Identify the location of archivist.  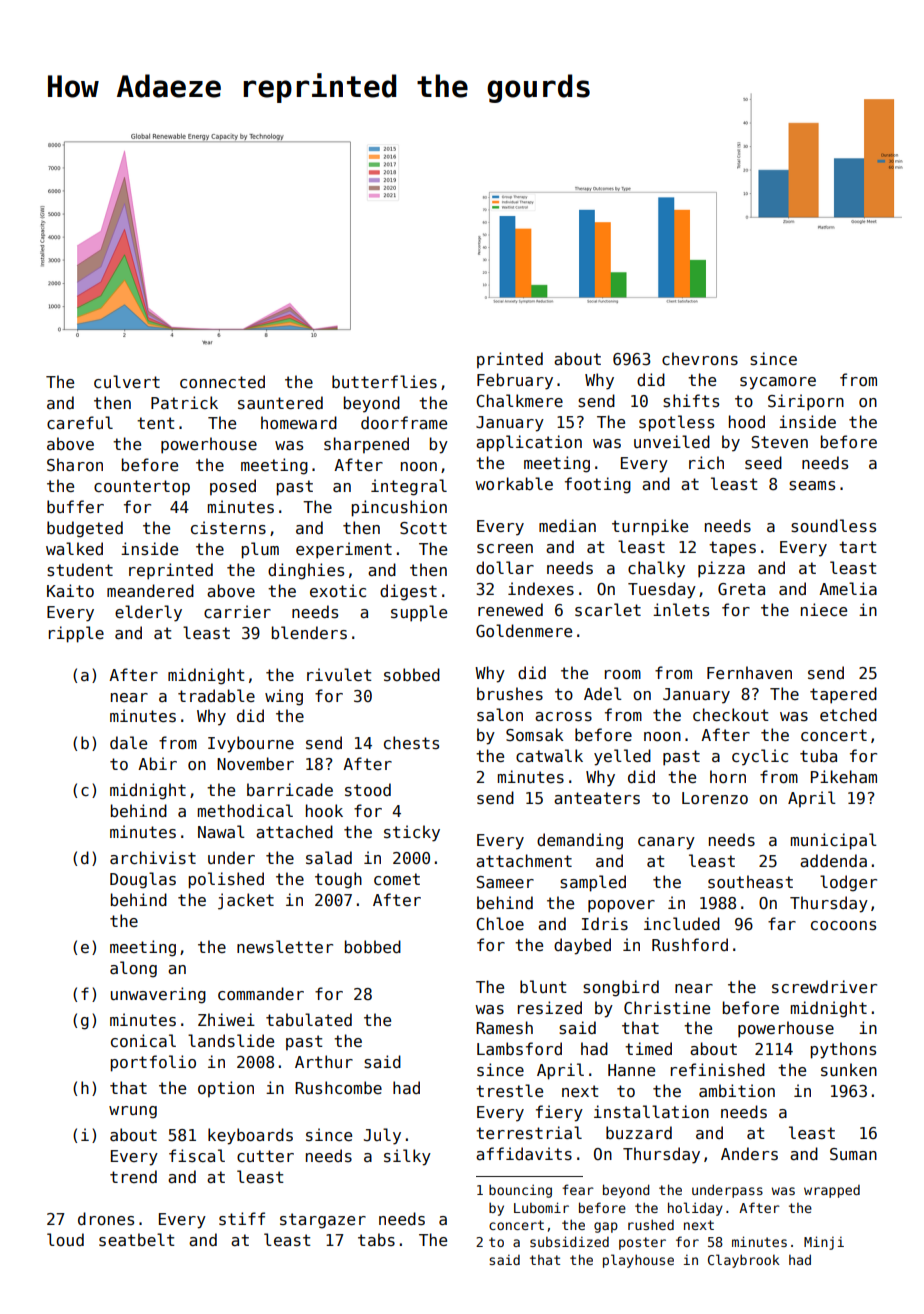
(153, 857).
